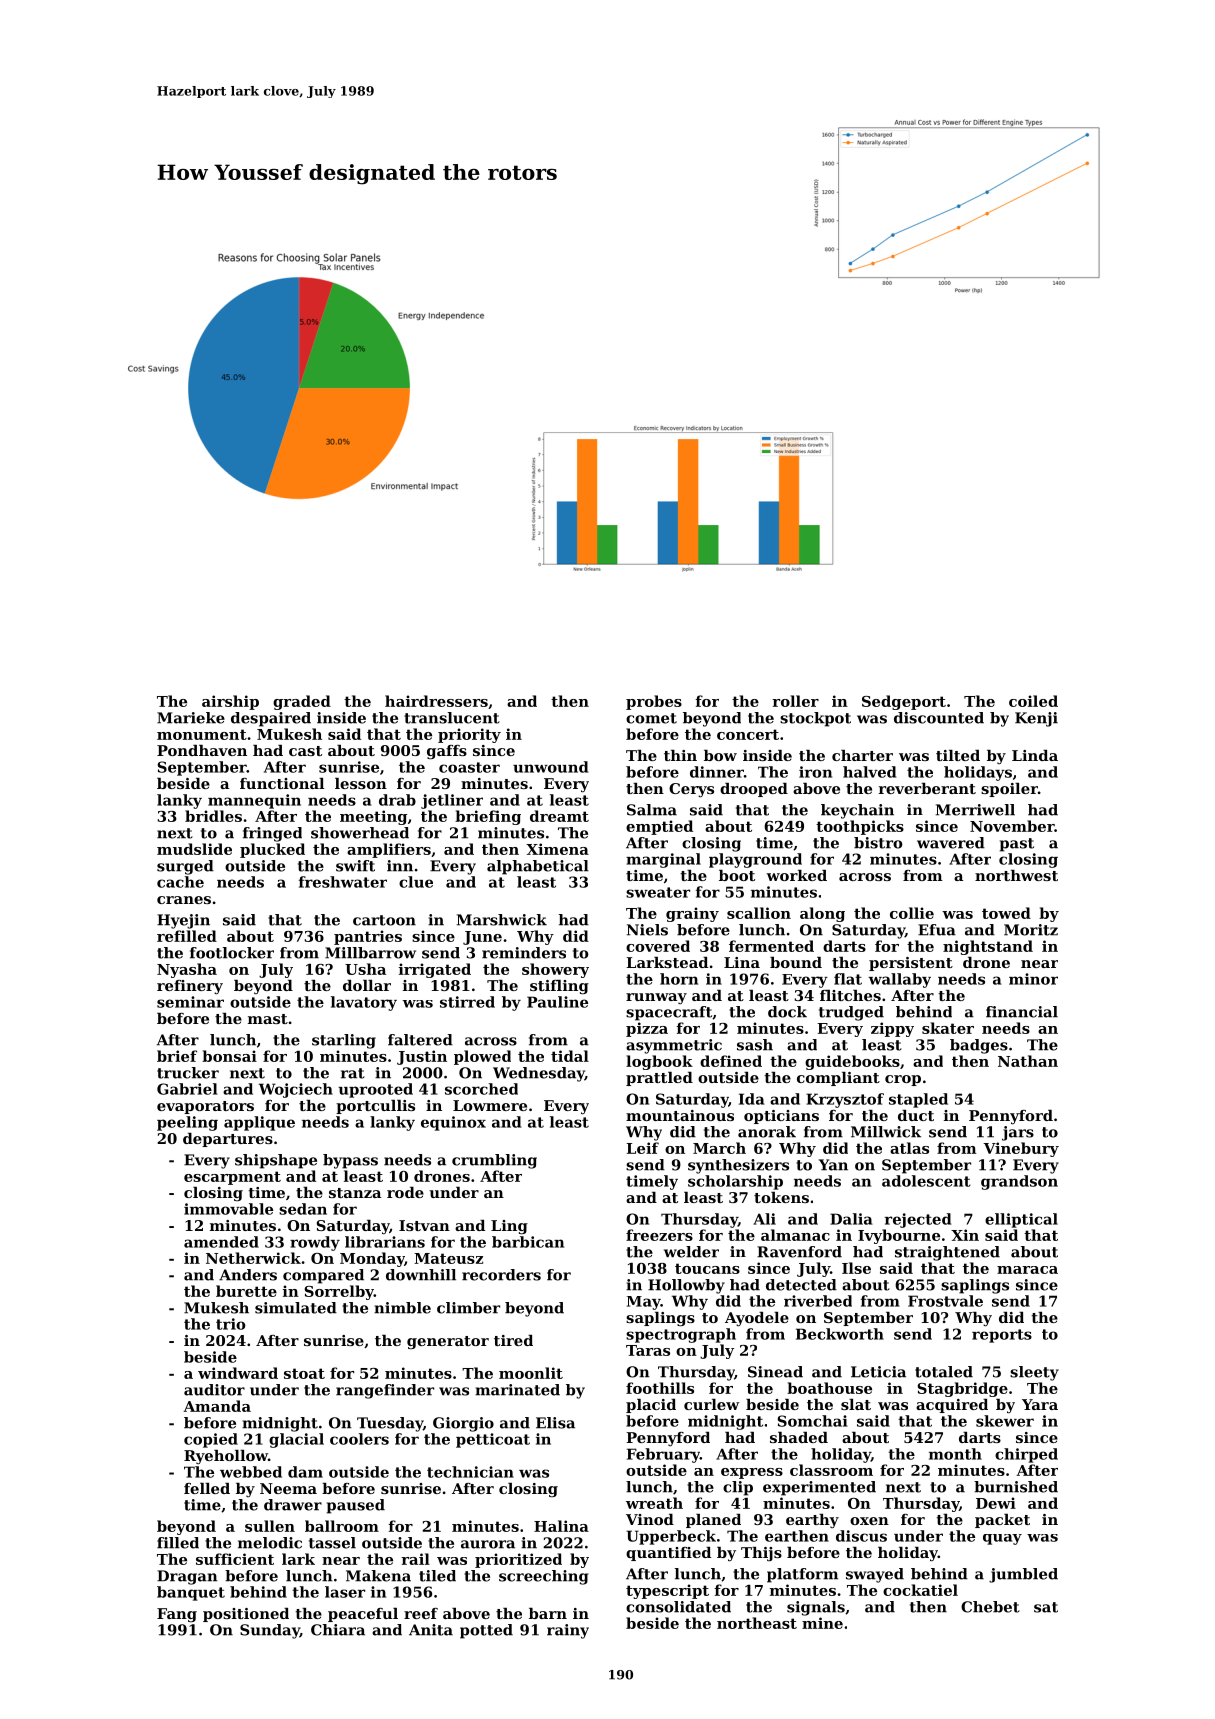  I want to click on past, so click(1017, 845).
